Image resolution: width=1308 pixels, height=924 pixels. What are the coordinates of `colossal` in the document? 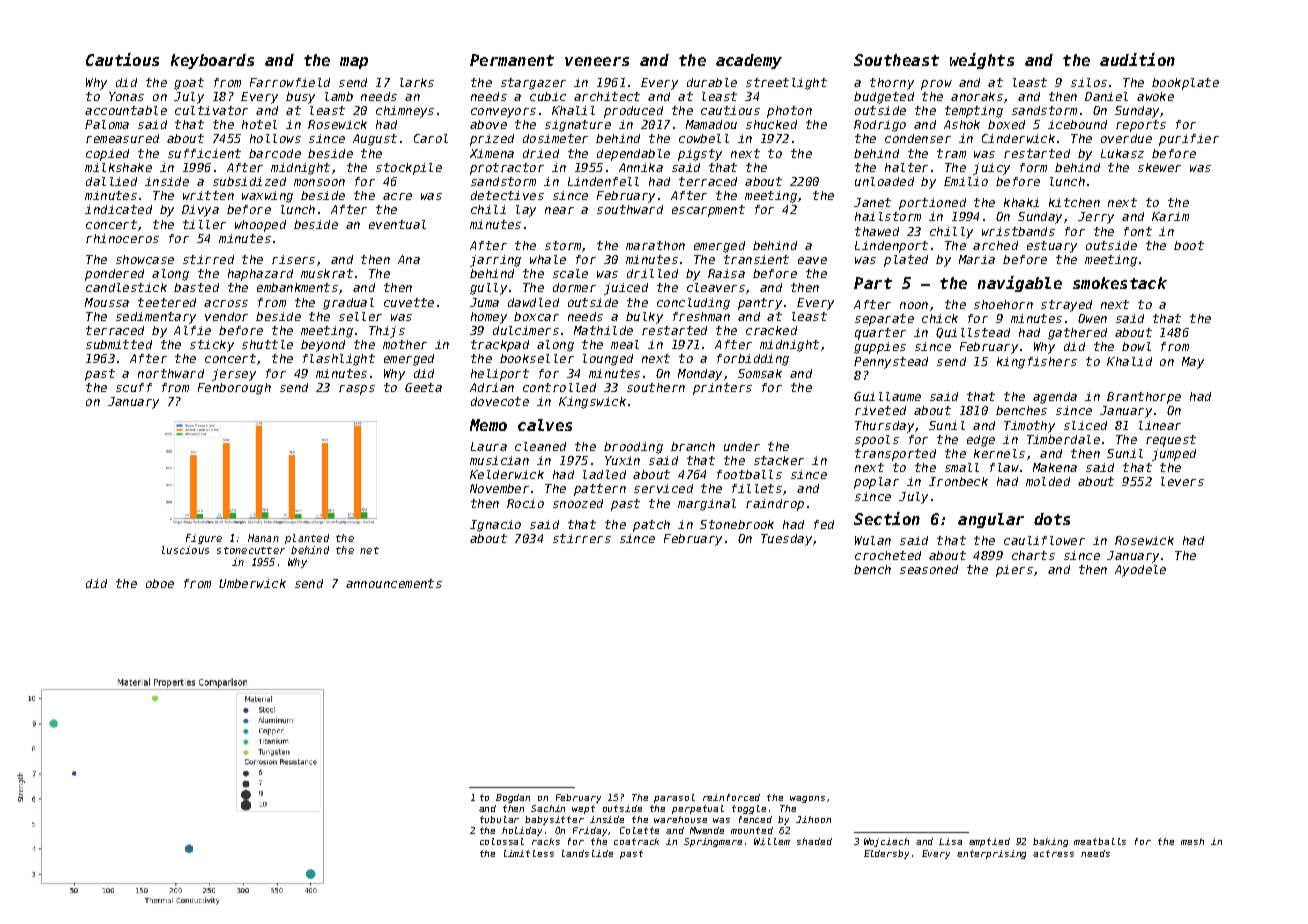 It's located at (502, 841).
